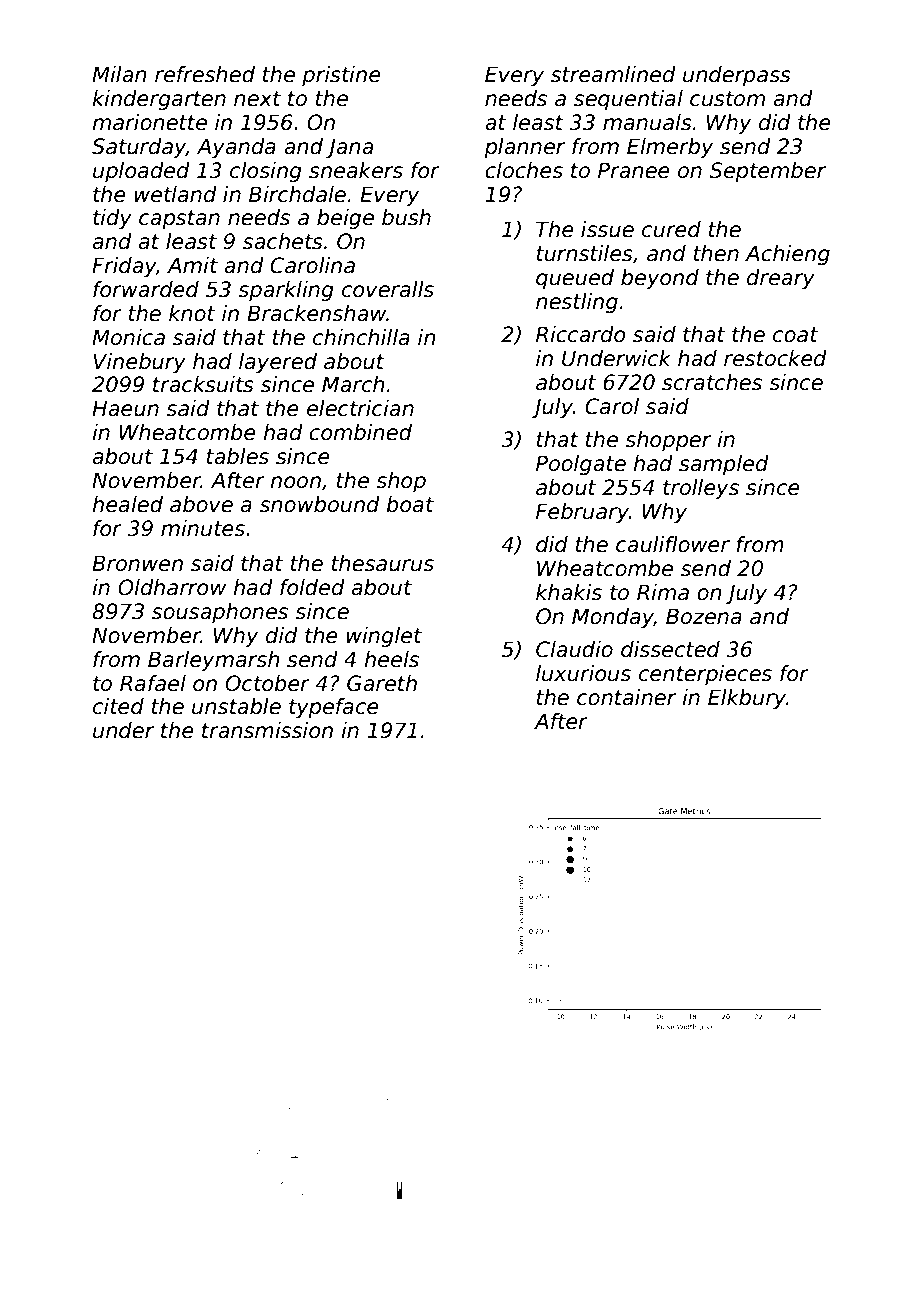 The height and width of the screenshot is (1311, 924). I want to click on cited, so click(118, 706).
